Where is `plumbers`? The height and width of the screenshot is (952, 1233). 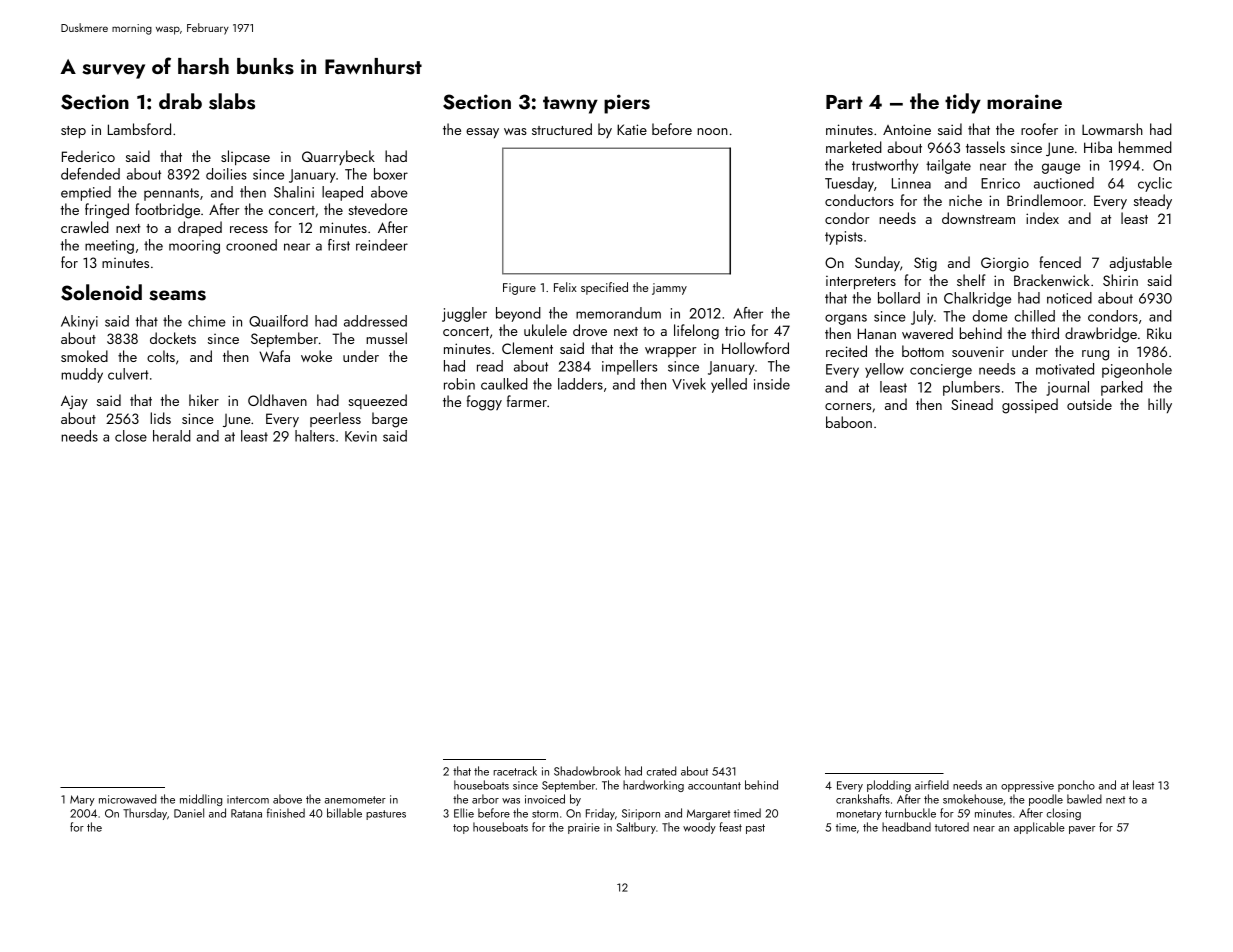 plumbers is located at coordinates (971, 388).
